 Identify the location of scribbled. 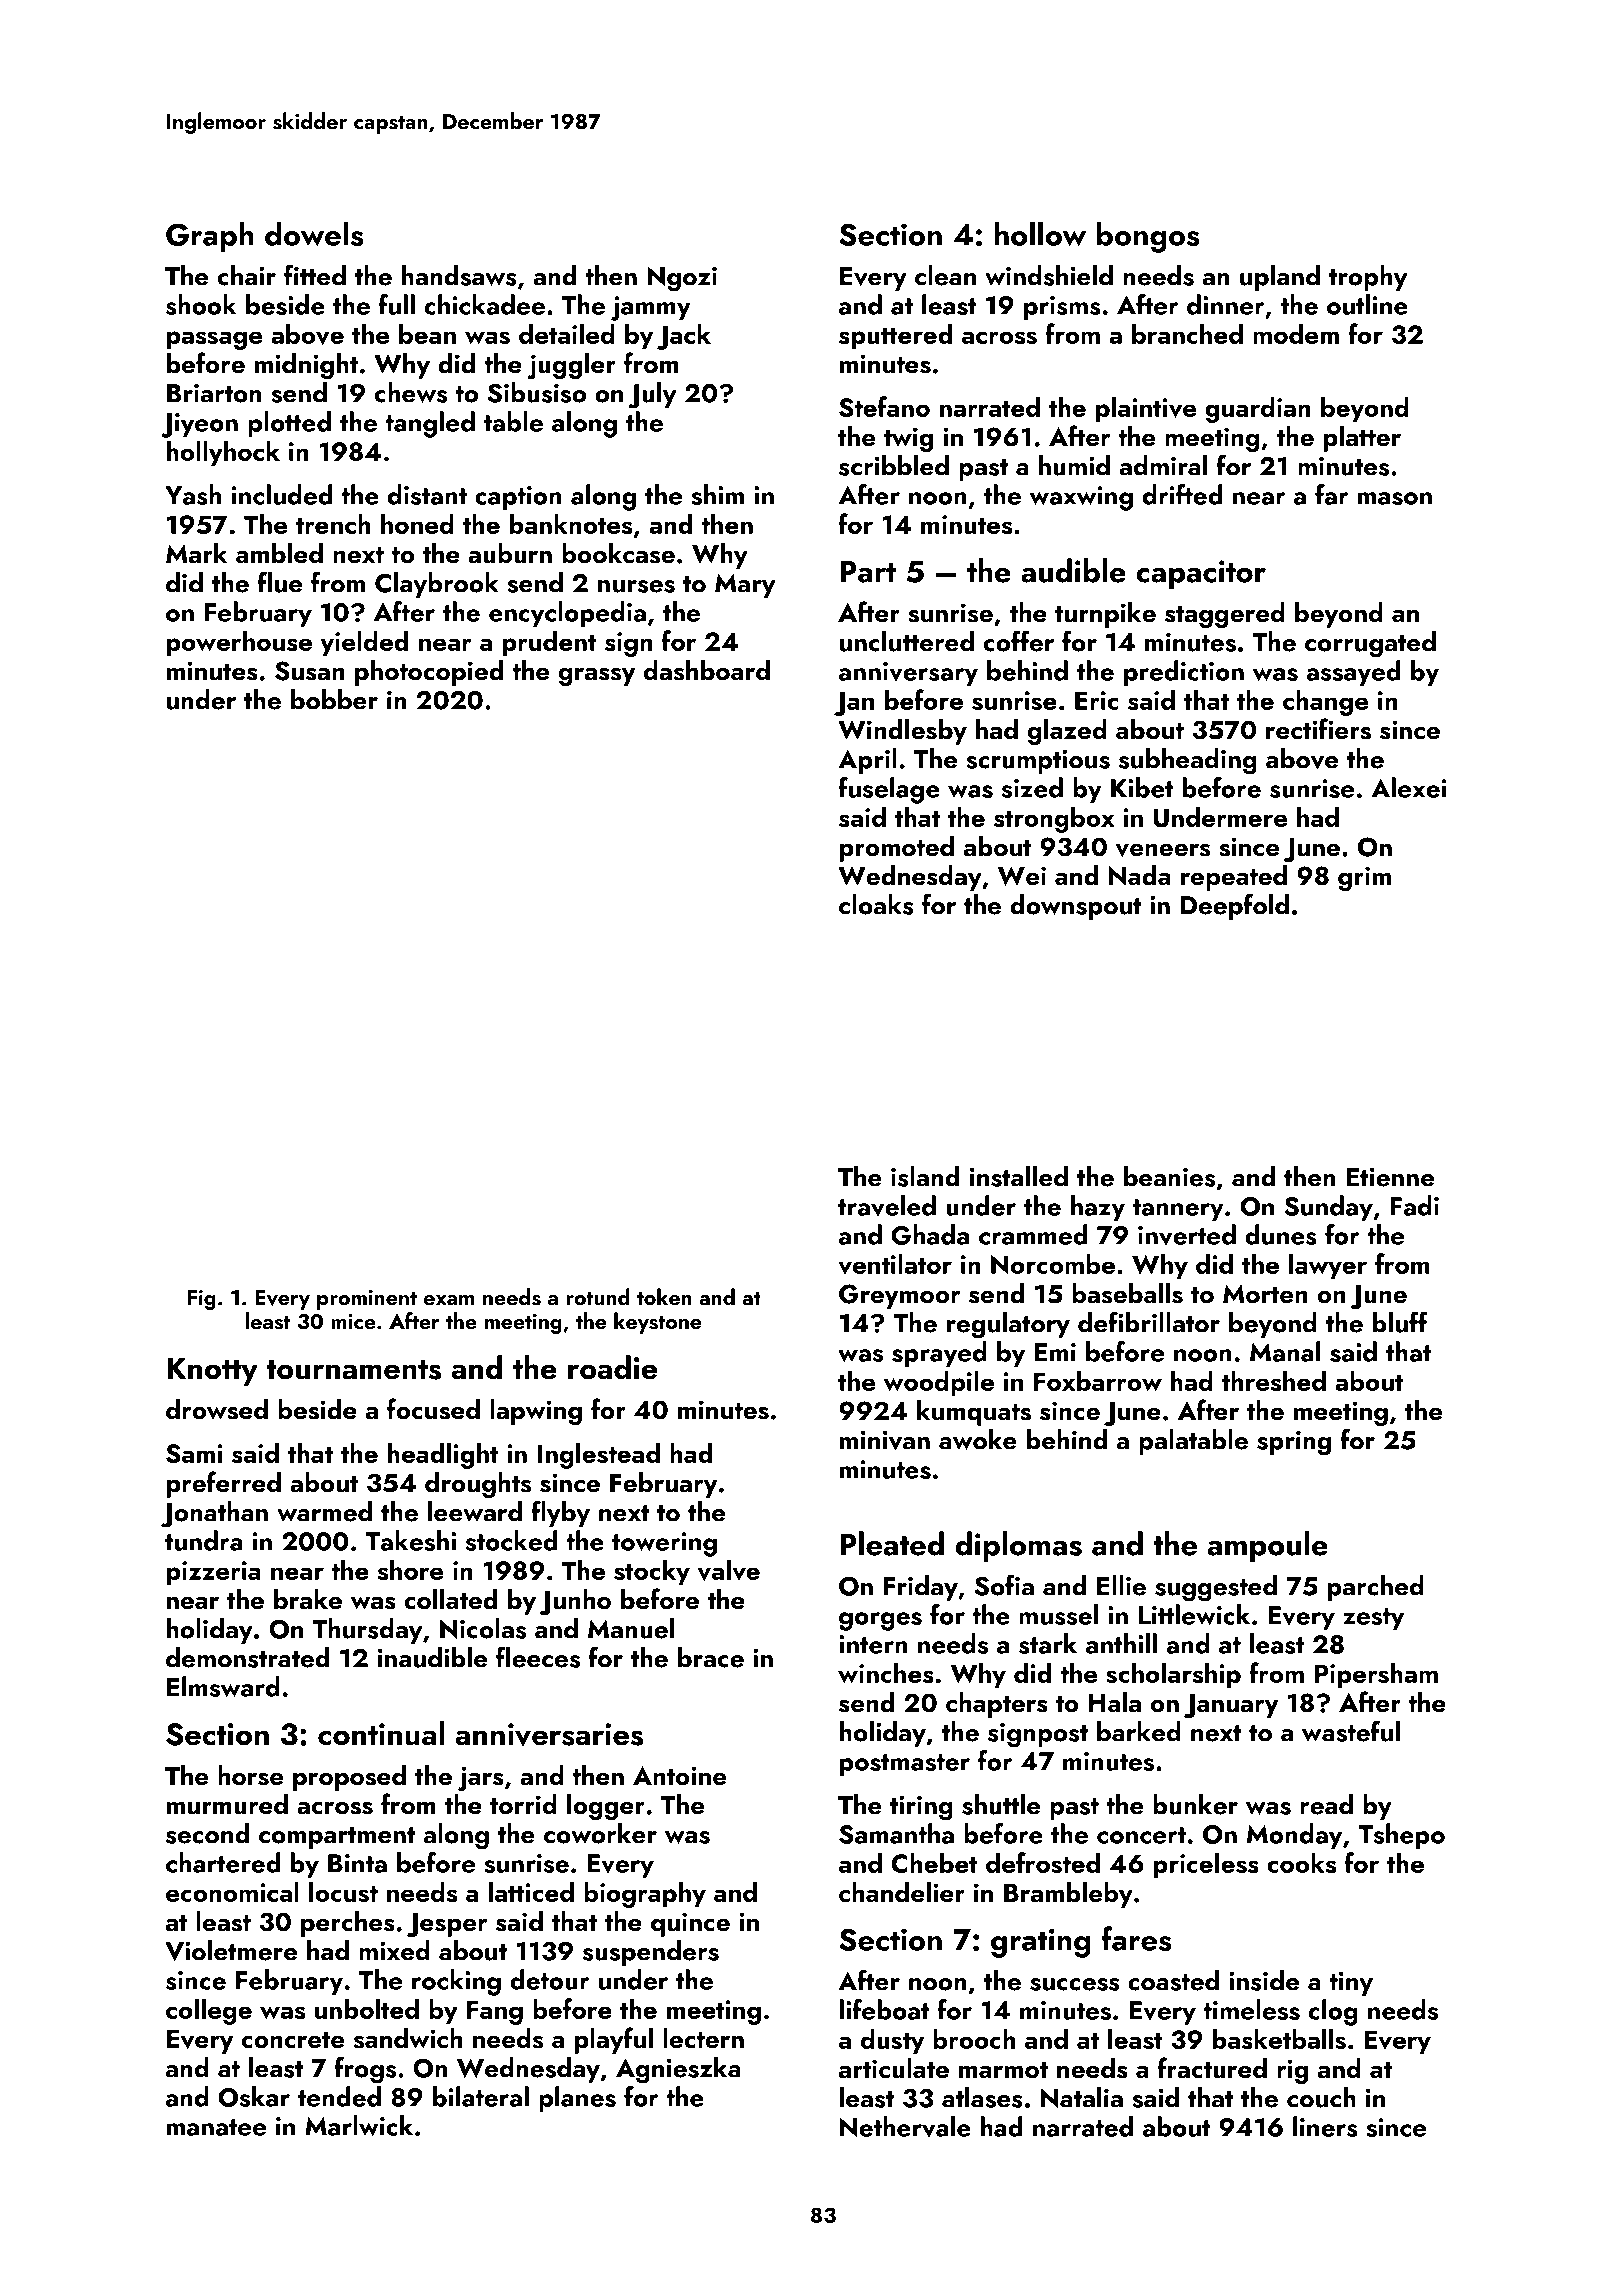
(894, 465).
